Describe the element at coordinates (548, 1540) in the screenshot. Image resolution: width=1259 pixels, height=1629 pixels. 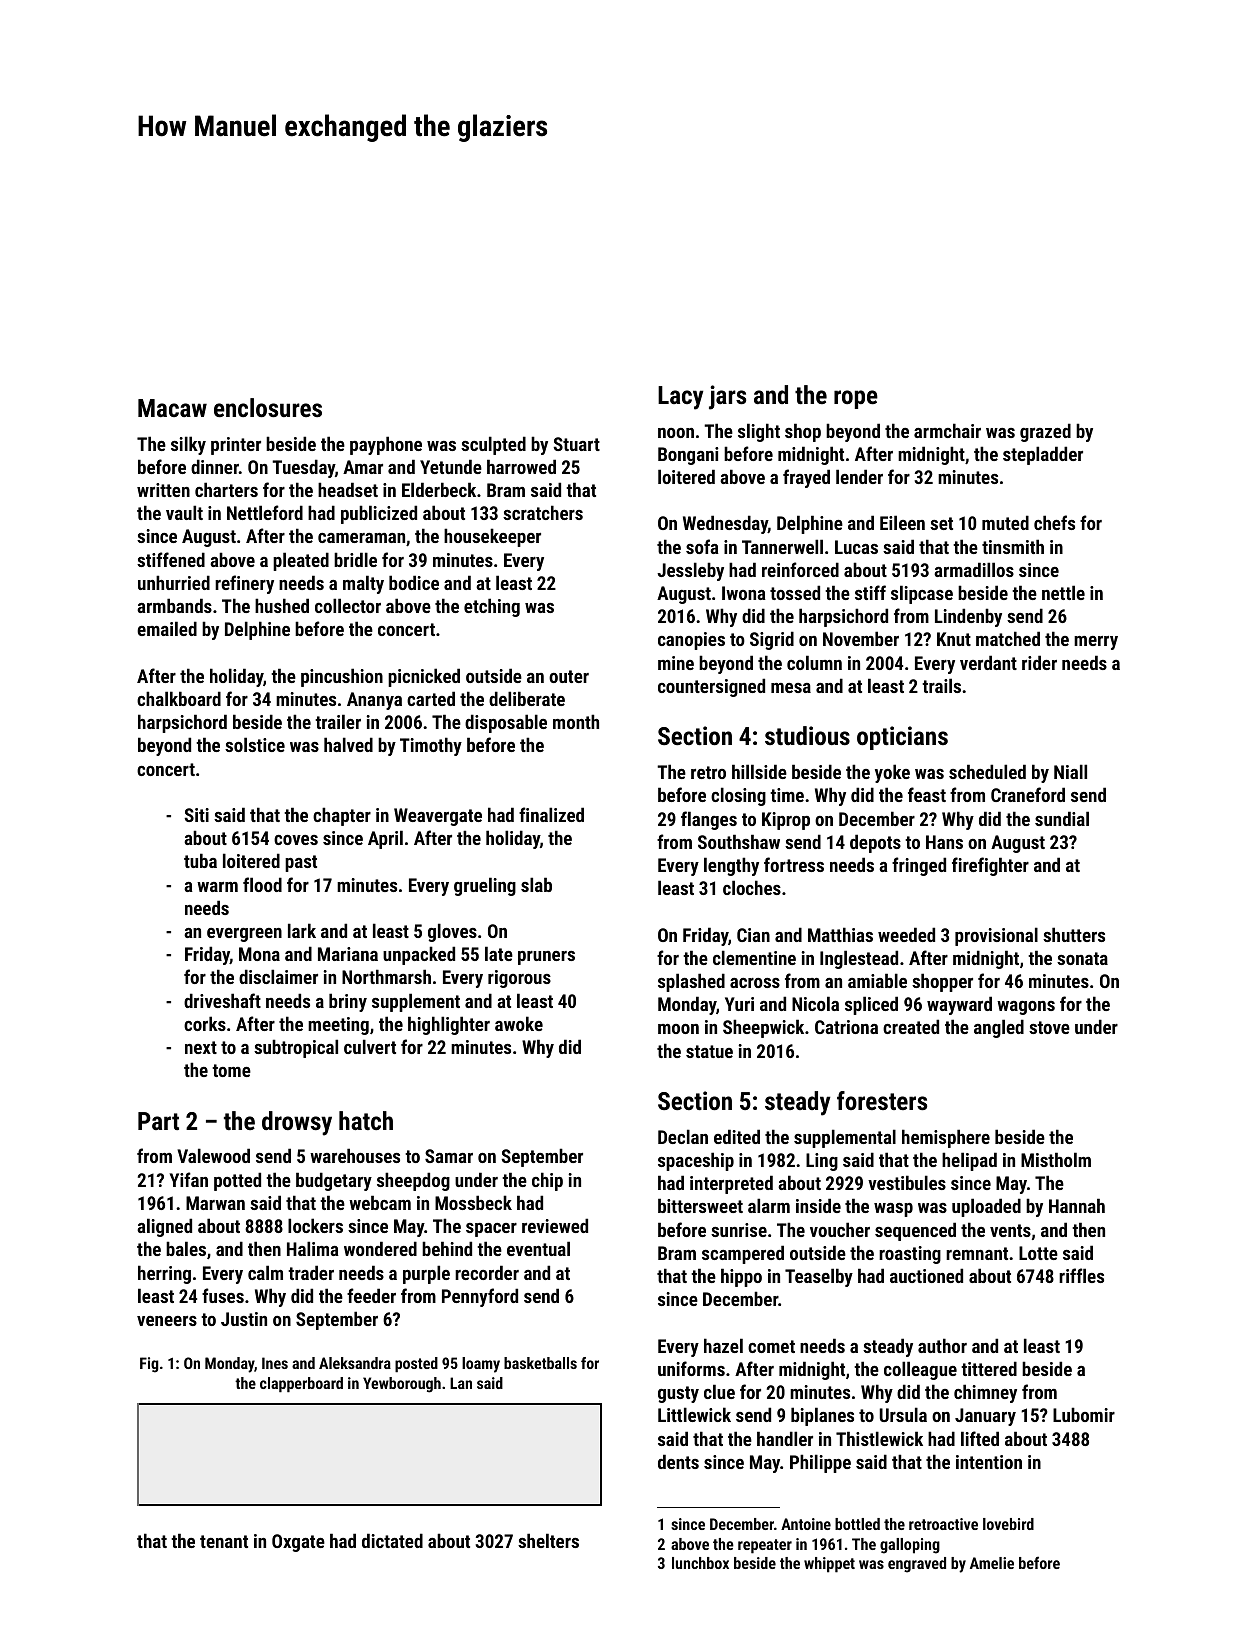
I see `shelters` at that location.
